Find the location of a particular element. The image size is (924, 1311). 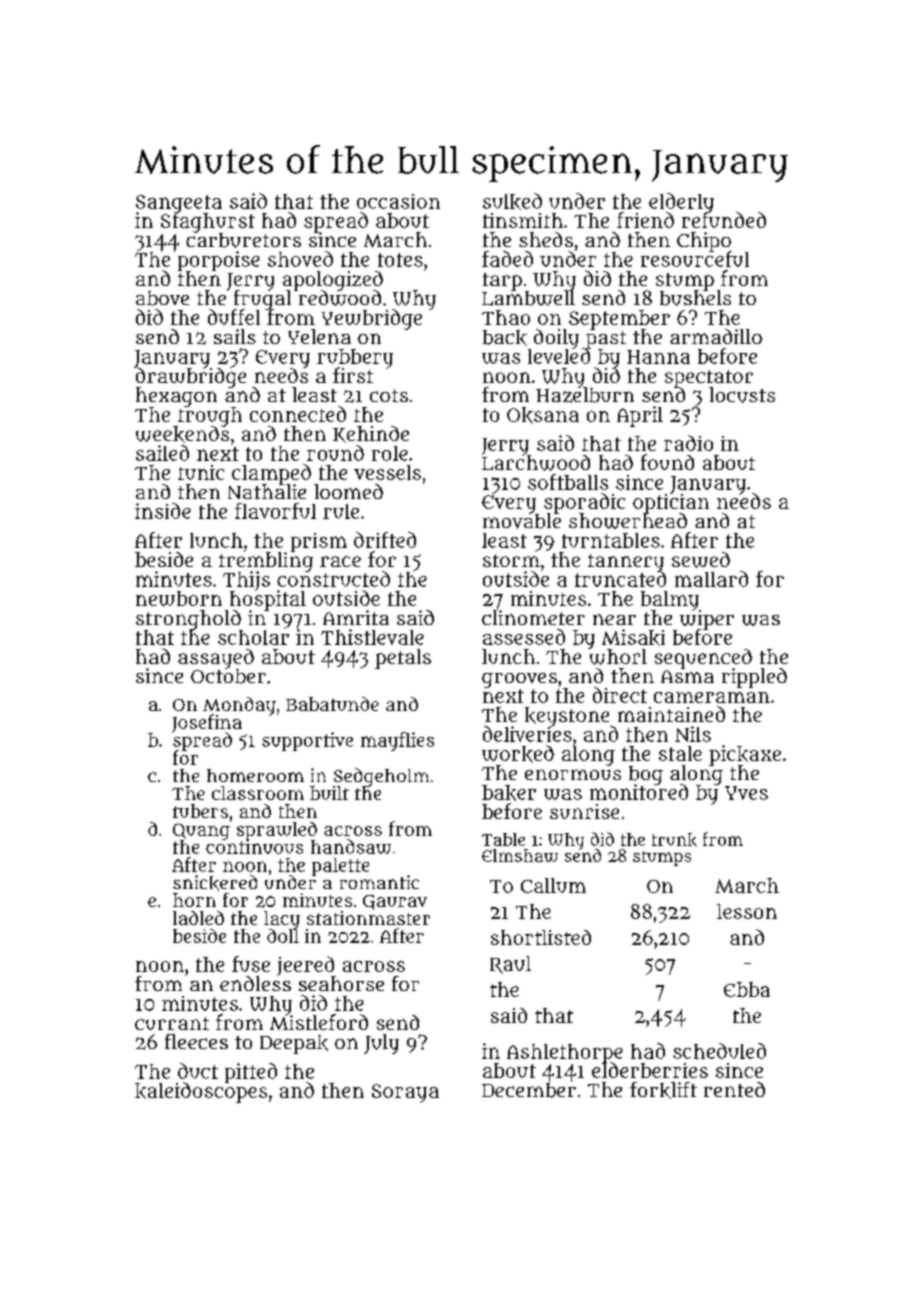

petals is located at coordinates (403, 659).
